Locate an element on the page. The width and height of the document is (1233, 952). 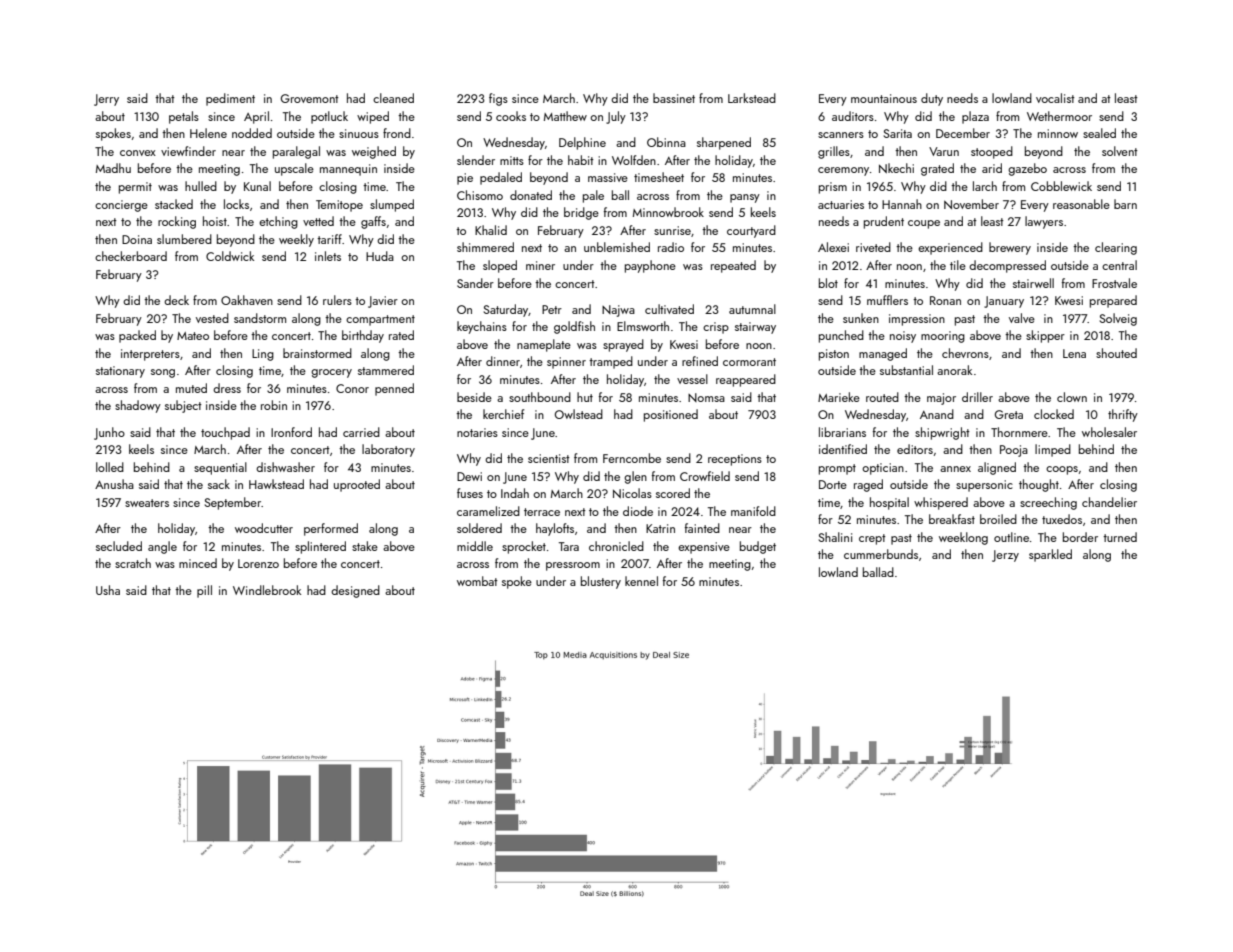
massive is located at coordinates (608, 177).
